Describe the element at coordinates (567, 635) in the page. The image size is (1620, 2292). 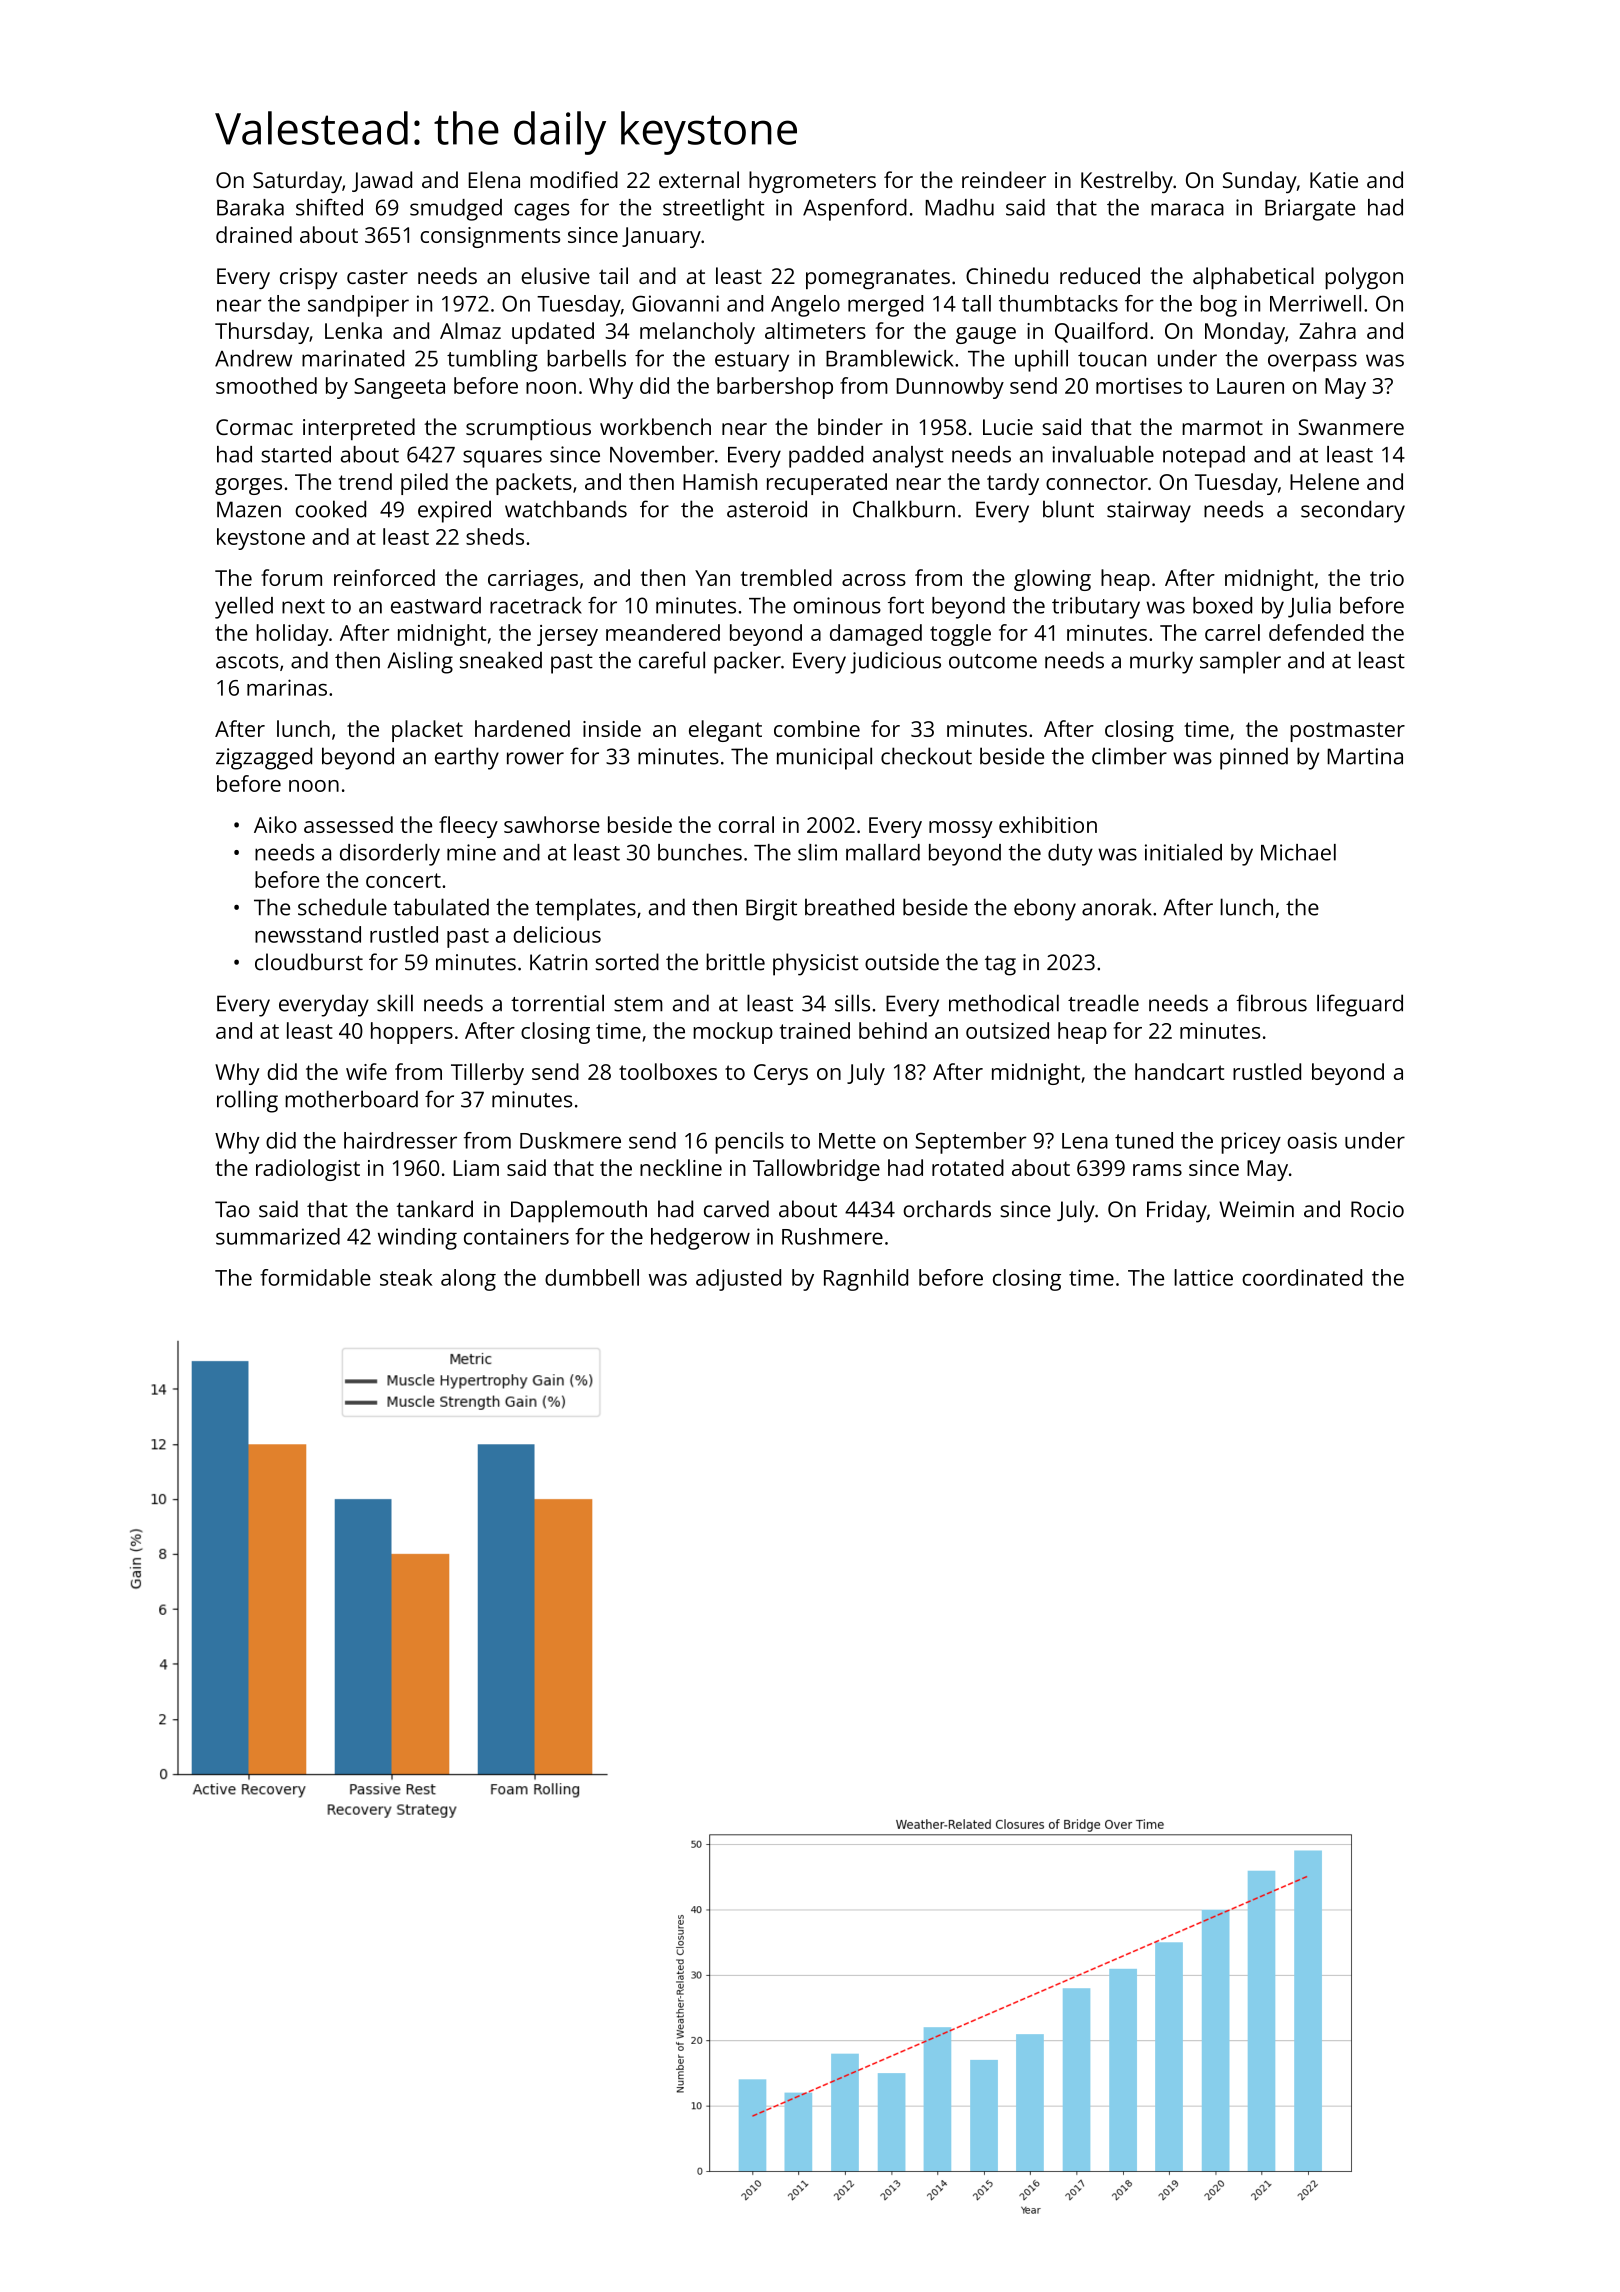
I see `jersey` at that location.
